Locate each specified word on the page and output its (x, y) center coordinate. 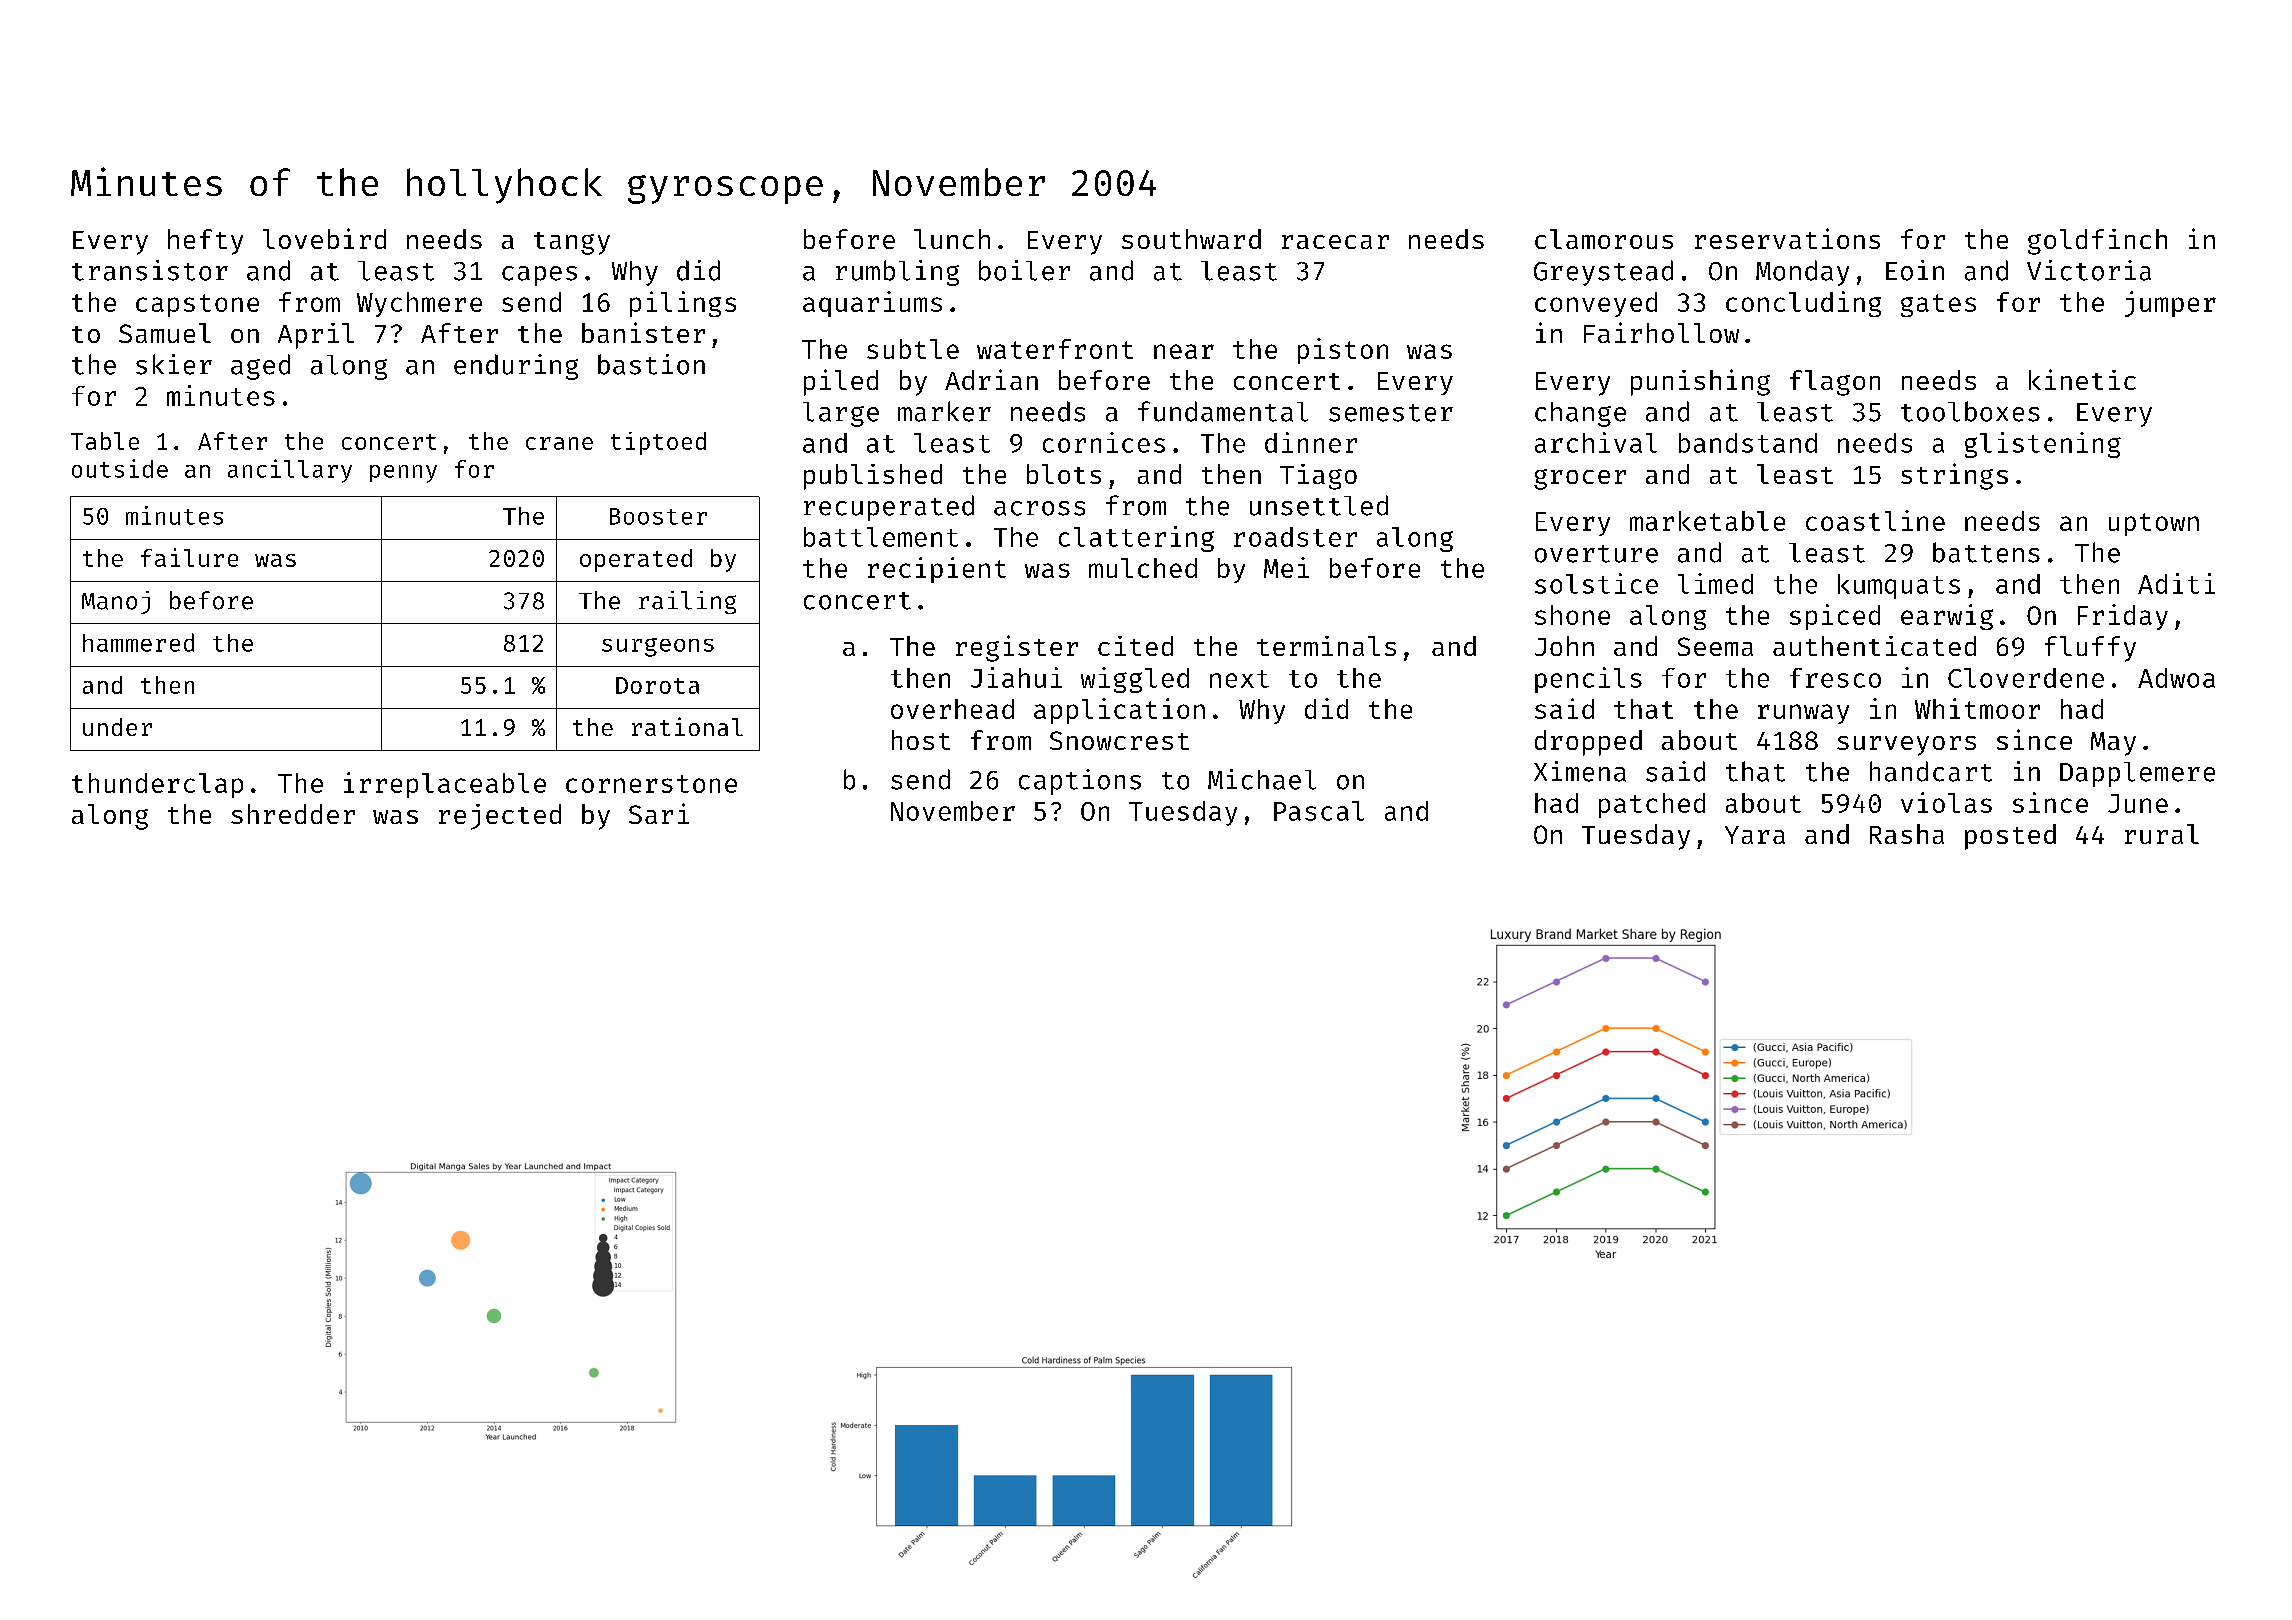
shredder (293, 814)
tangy (572, 243)
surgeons (658, 647)
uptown (2154, 524)
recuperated (889, 508)
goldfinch (2097, 242)
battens (1986, 552)
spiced (1835, 617)
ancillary (290, 471)
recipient (937, 570)
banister (643, 332)
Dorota (657, 685)
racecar (1335, 242)
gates (1938, 305)
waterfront (1055, 349)
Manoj (116, 602)
